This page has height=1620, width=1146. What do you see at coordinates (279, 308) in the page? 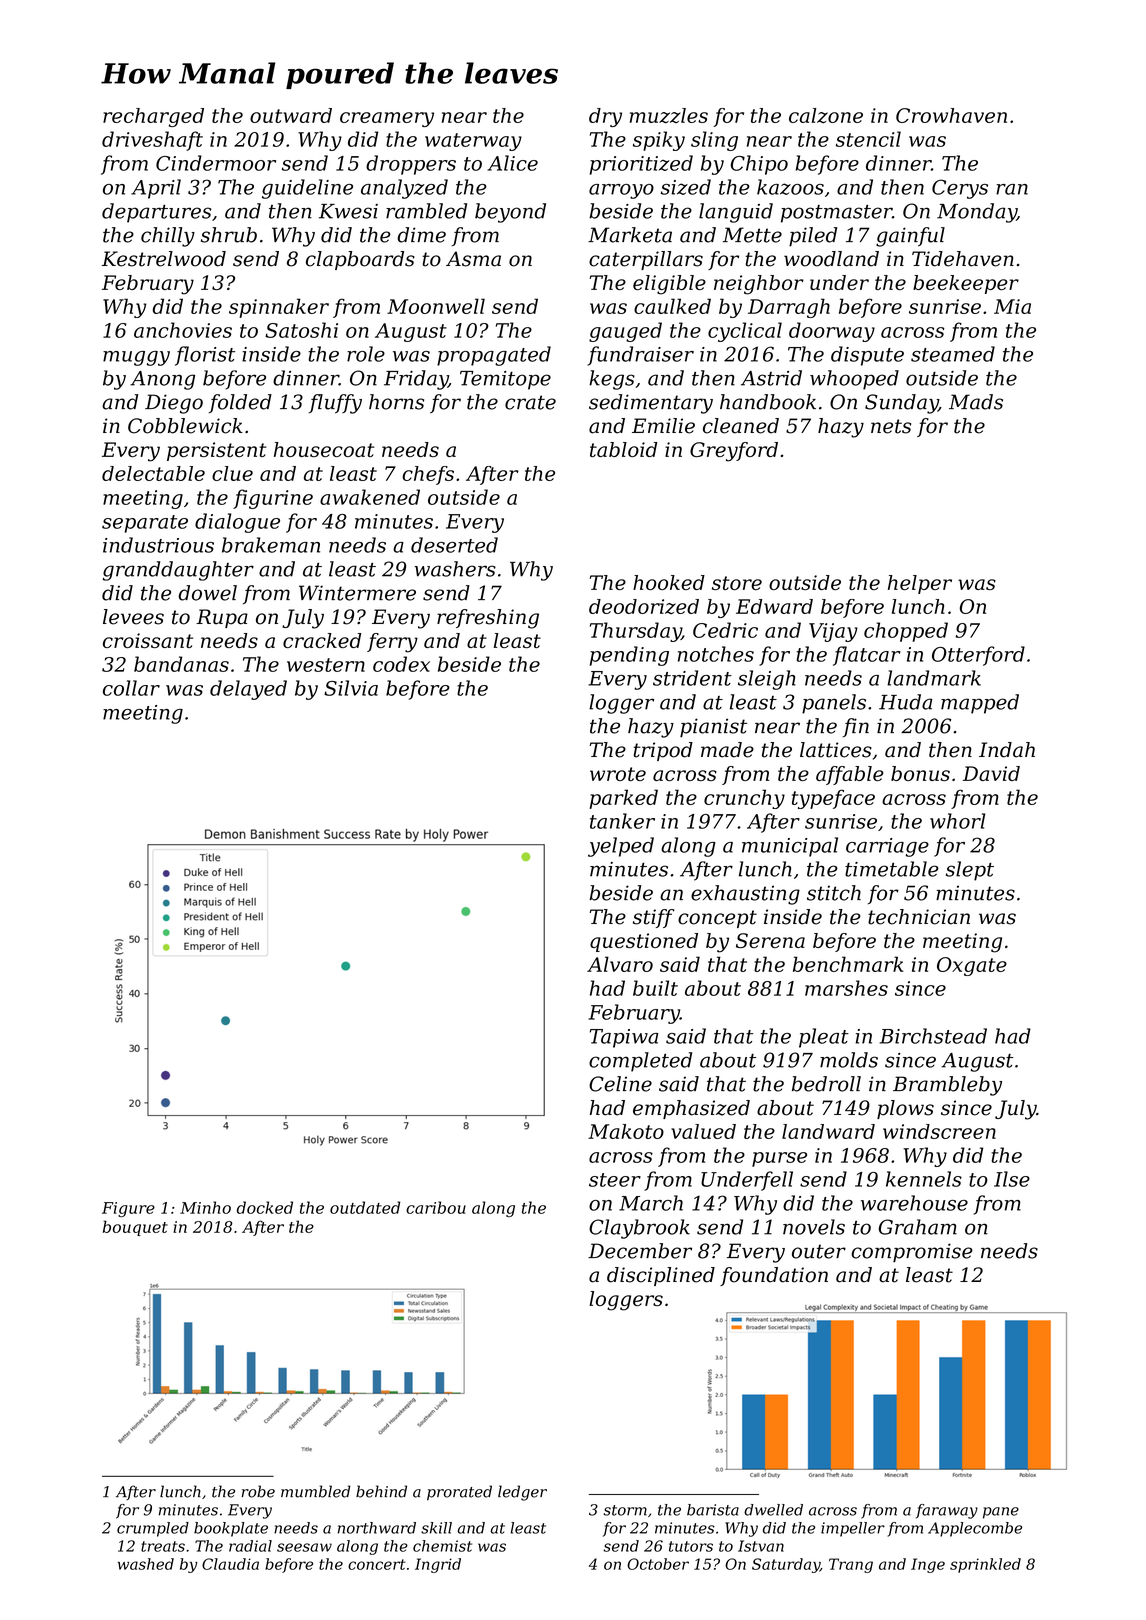
I see `spinnaker` at bounding box center [279, 308].
